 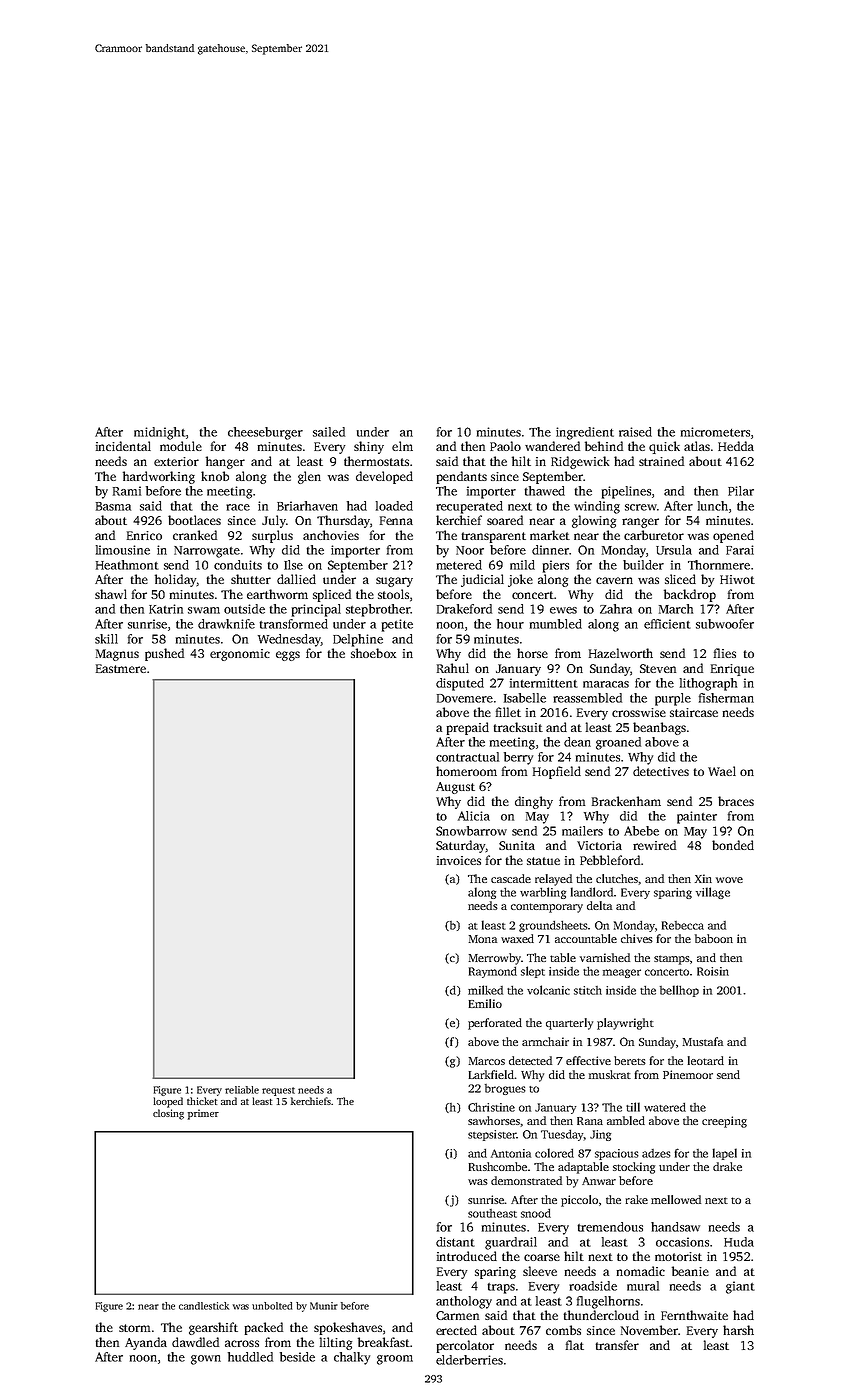 I want to click on ergonomic, so click(x=240, y=655).
